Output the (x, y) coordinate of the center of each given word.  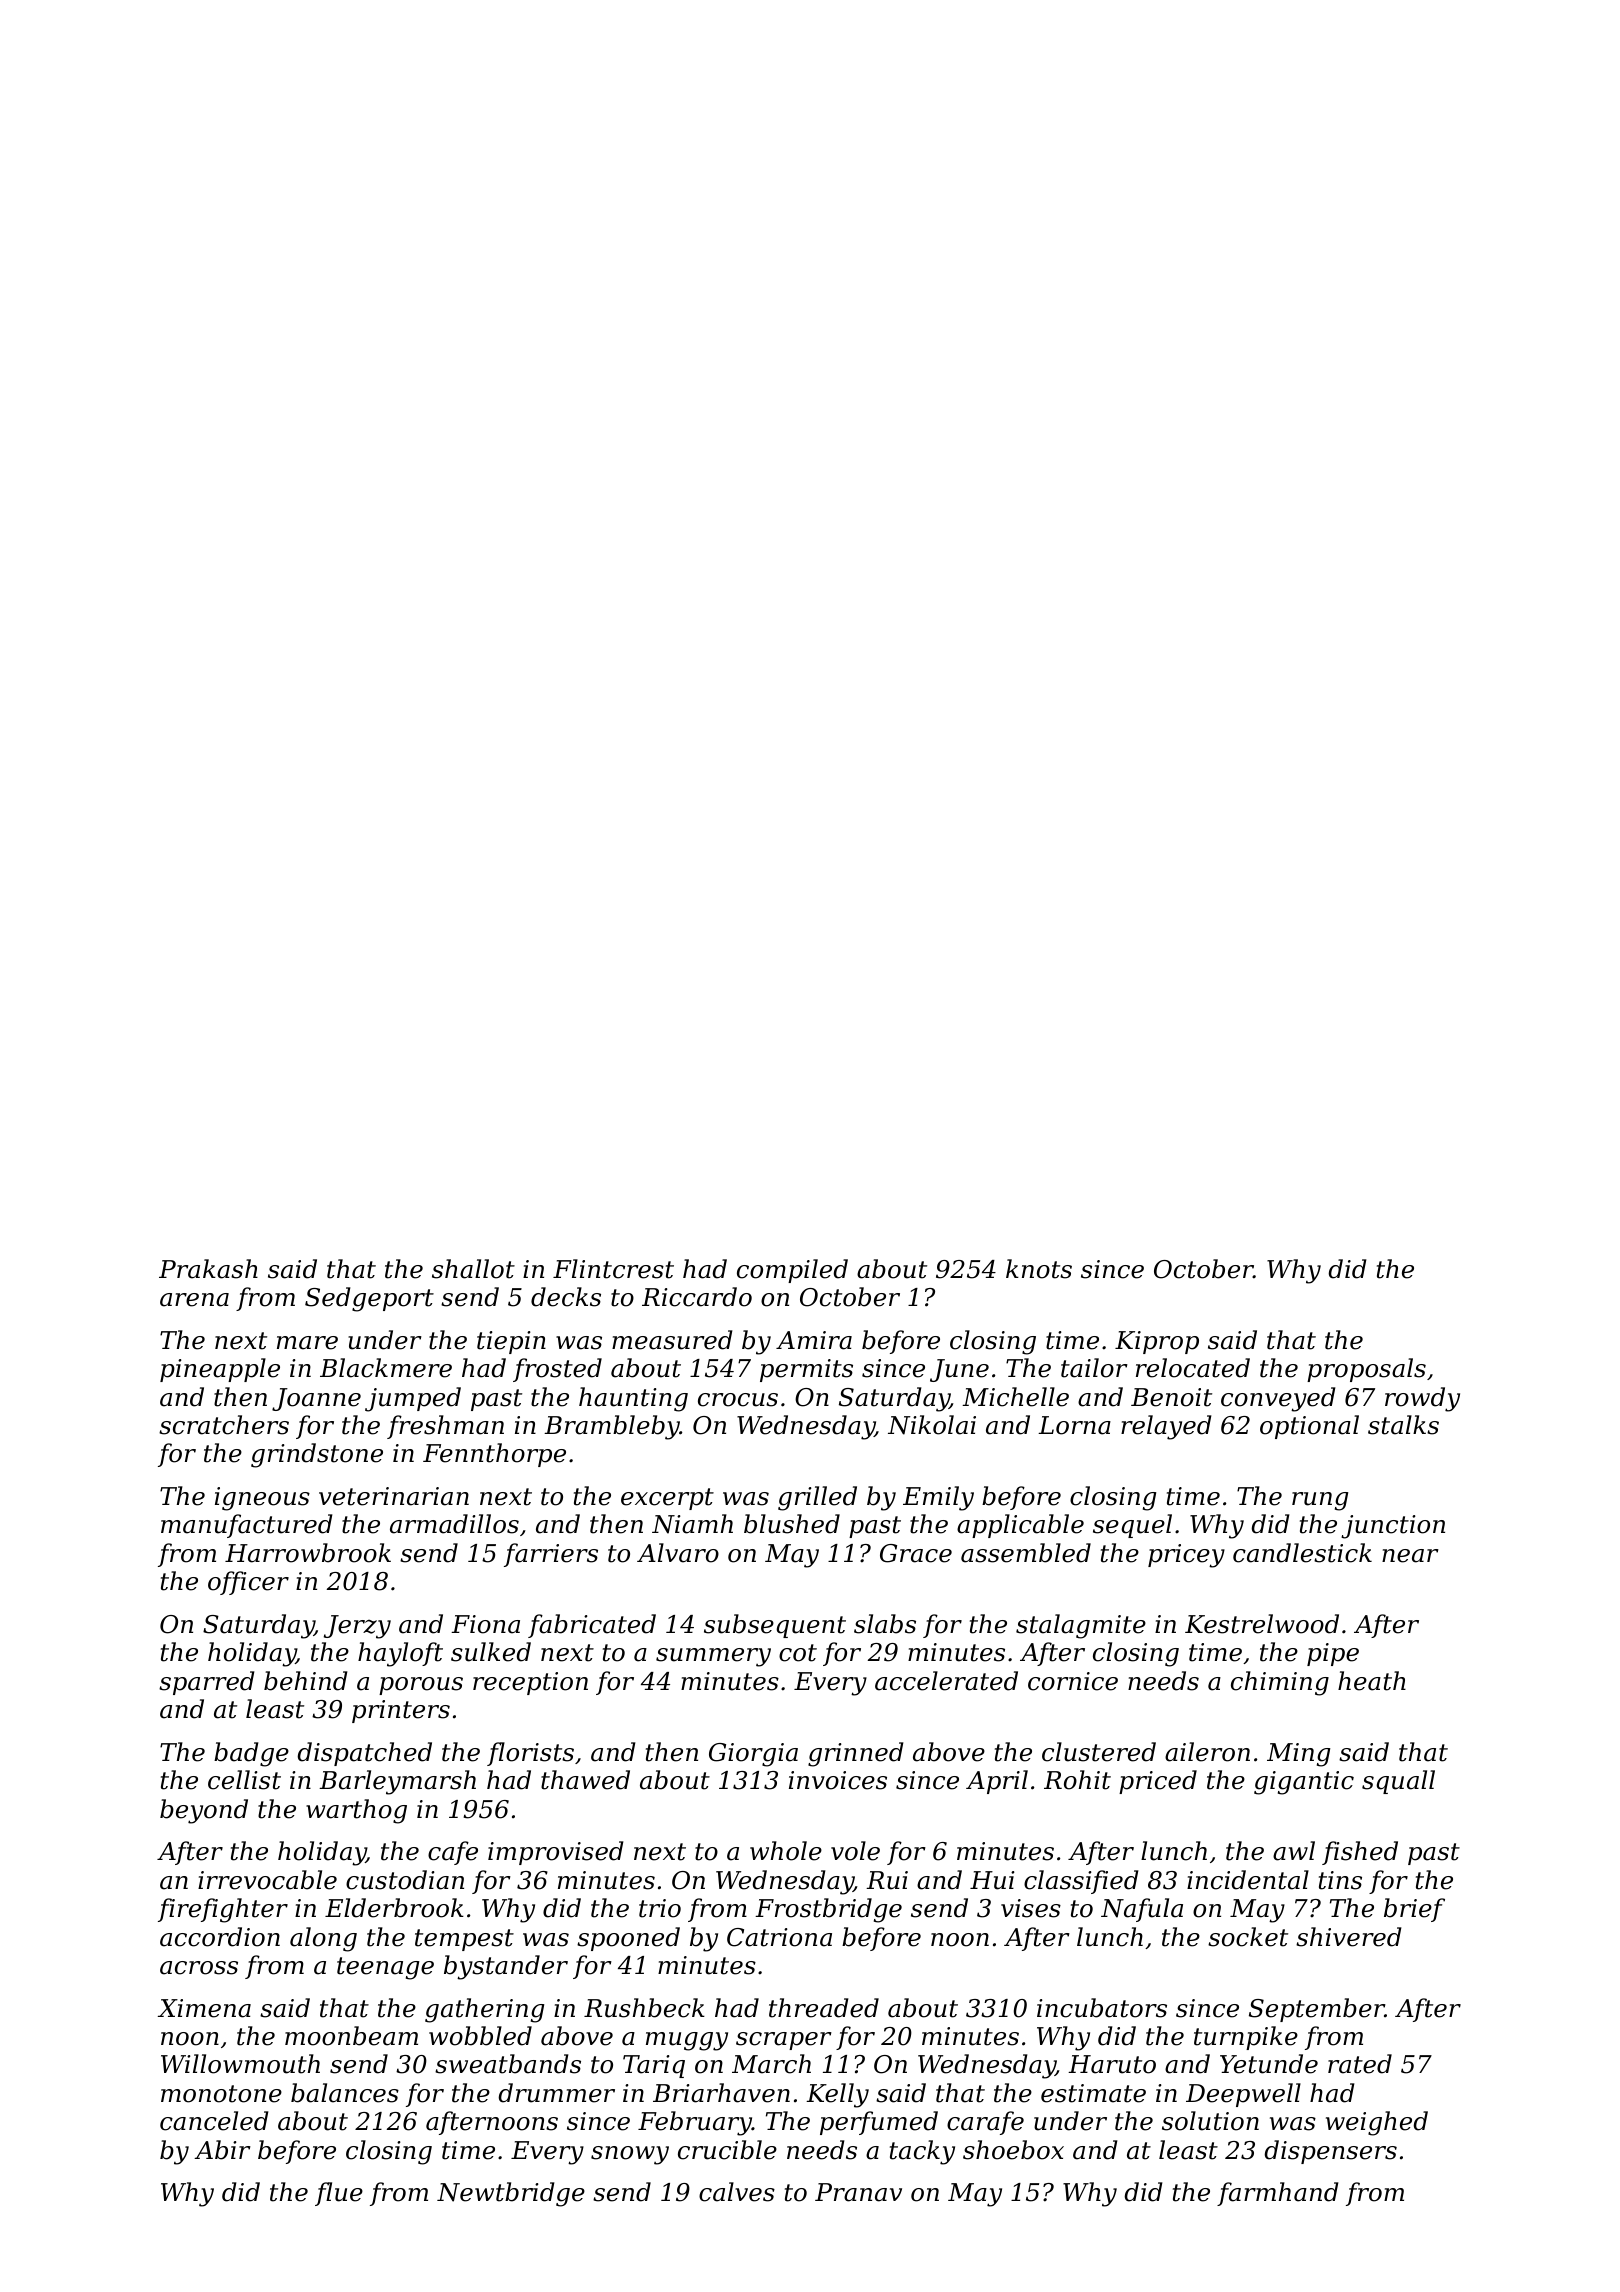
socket (1248, 1937)
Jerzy (357, 1627)
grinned (855, 1754)
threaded (824, 2008)
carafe (985, 2123)
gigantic (1304, 1783)
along (323, 1939)
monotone (221, 2094)
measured (672, 1340)
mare (307, 1343)
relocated (1193, 1368)
